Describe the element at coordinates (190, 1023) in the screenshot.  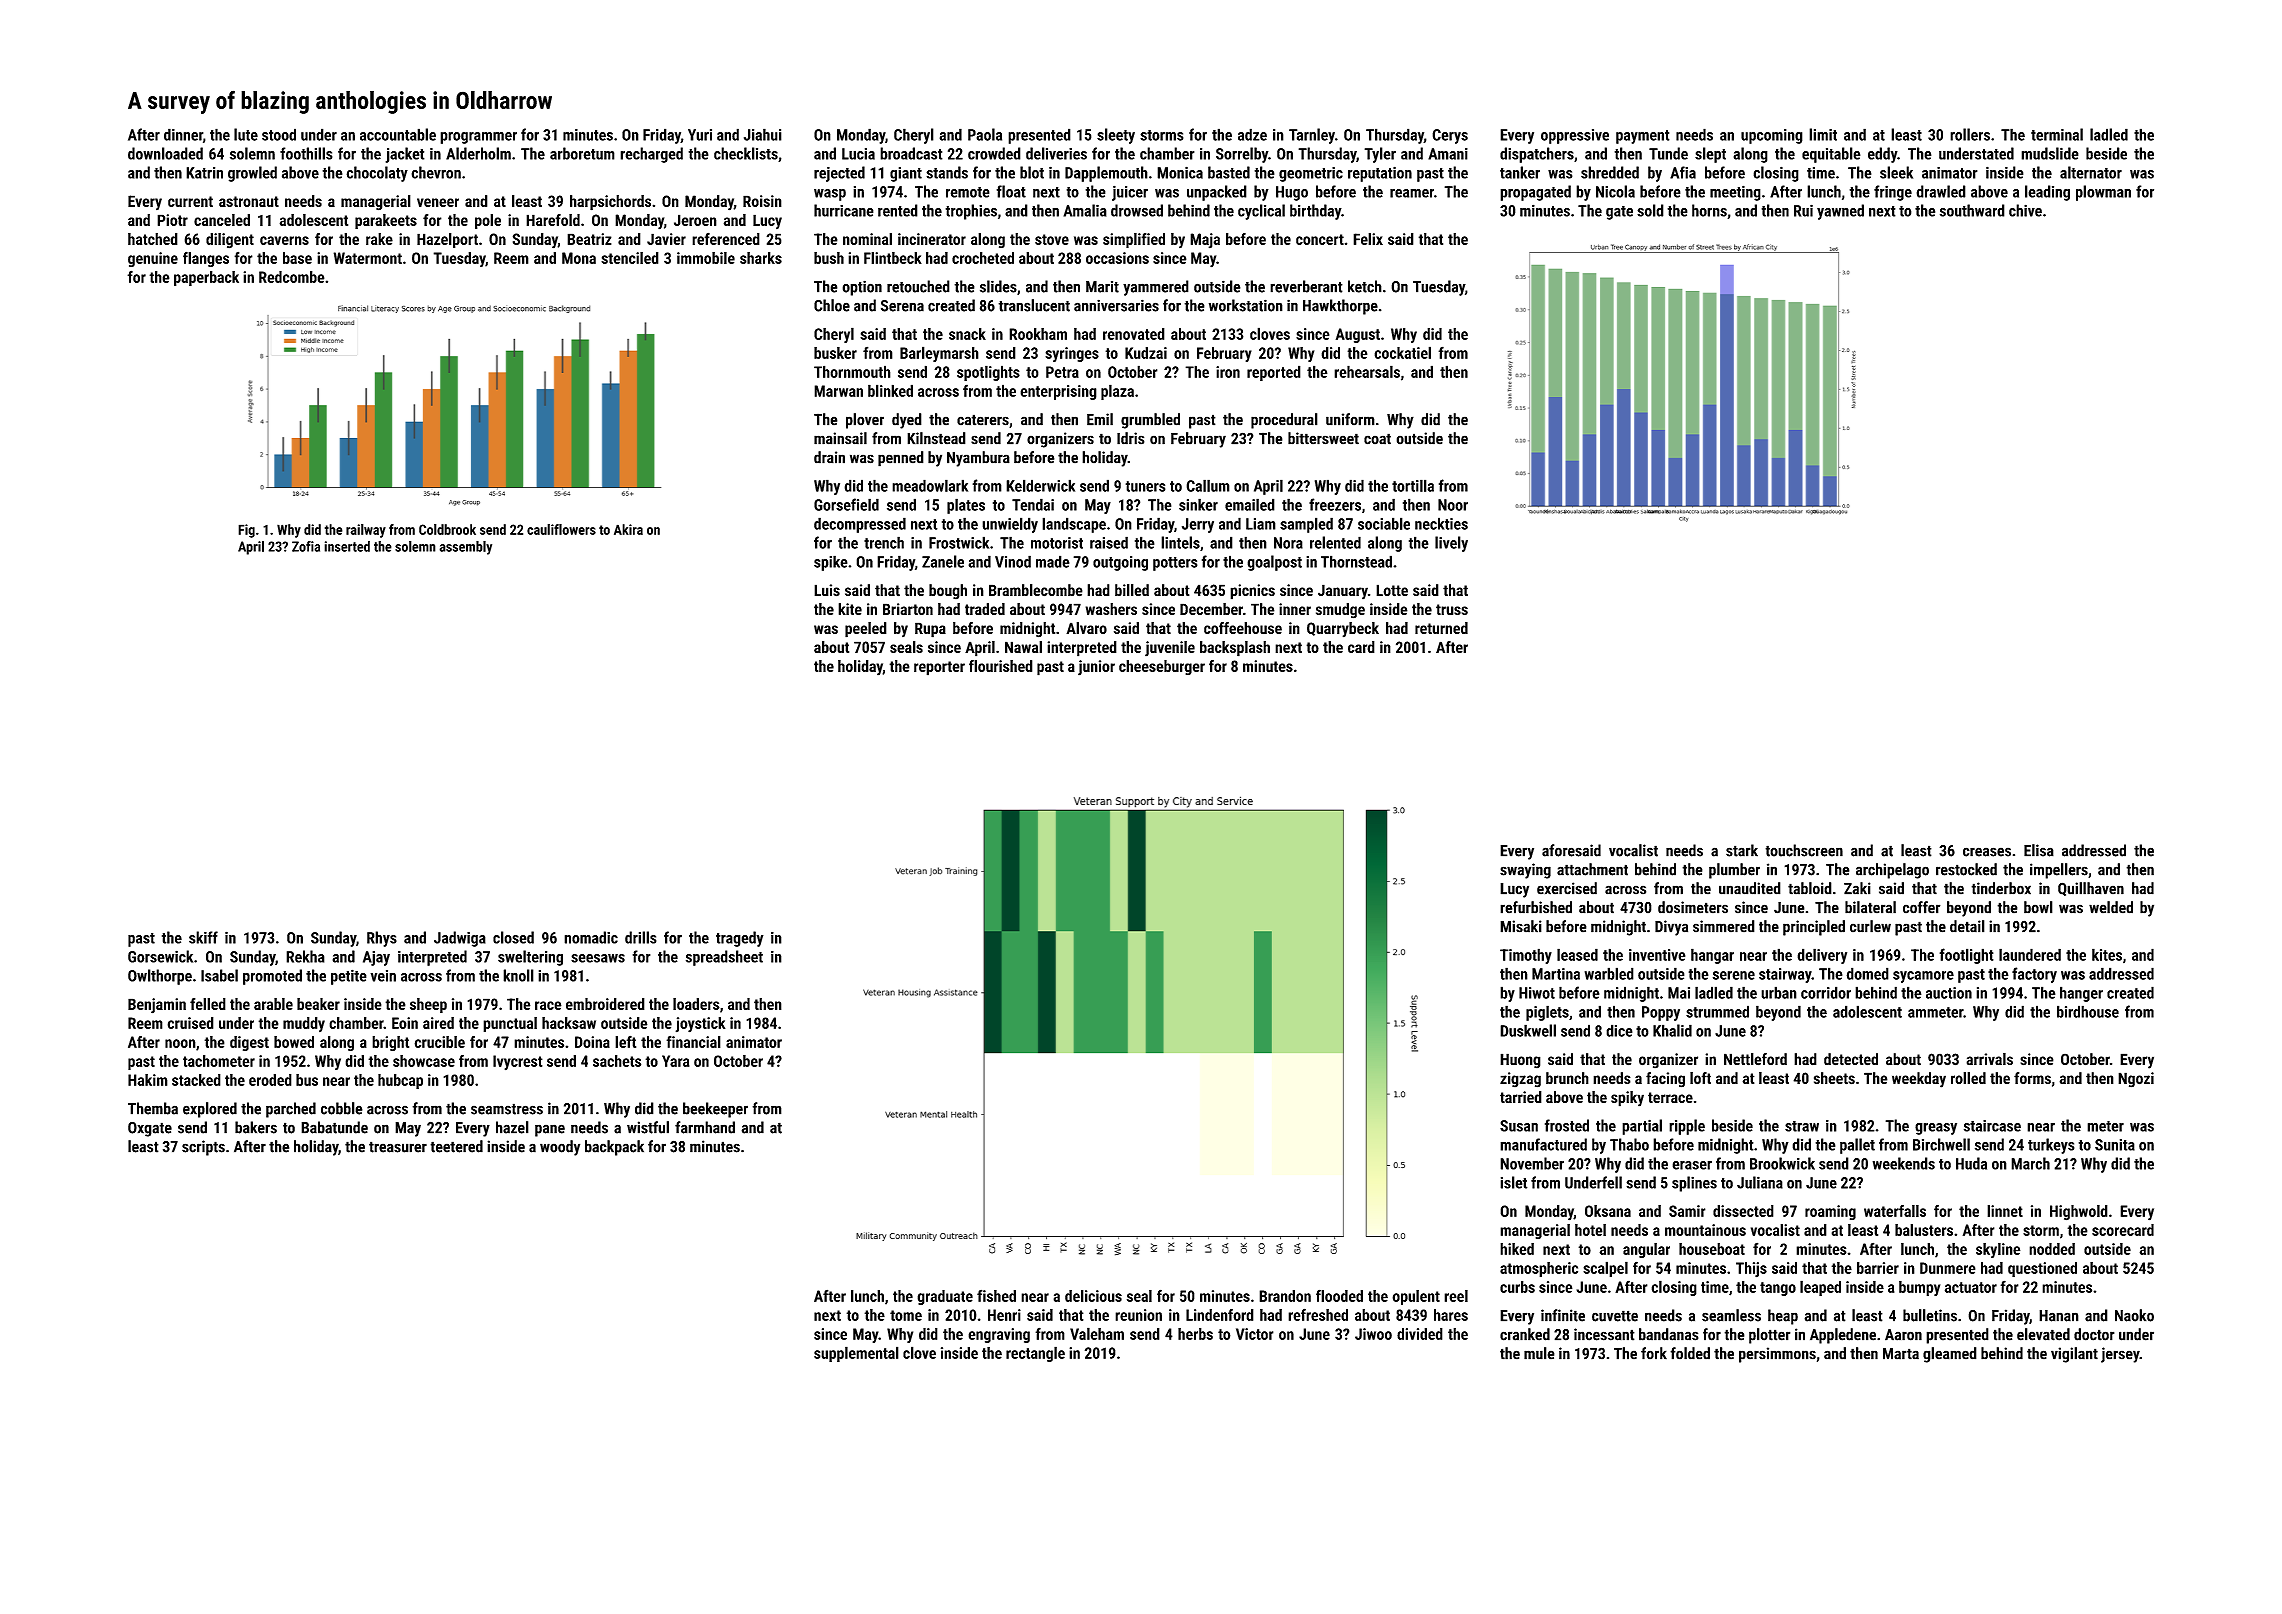
I see `cruised` at that location.
